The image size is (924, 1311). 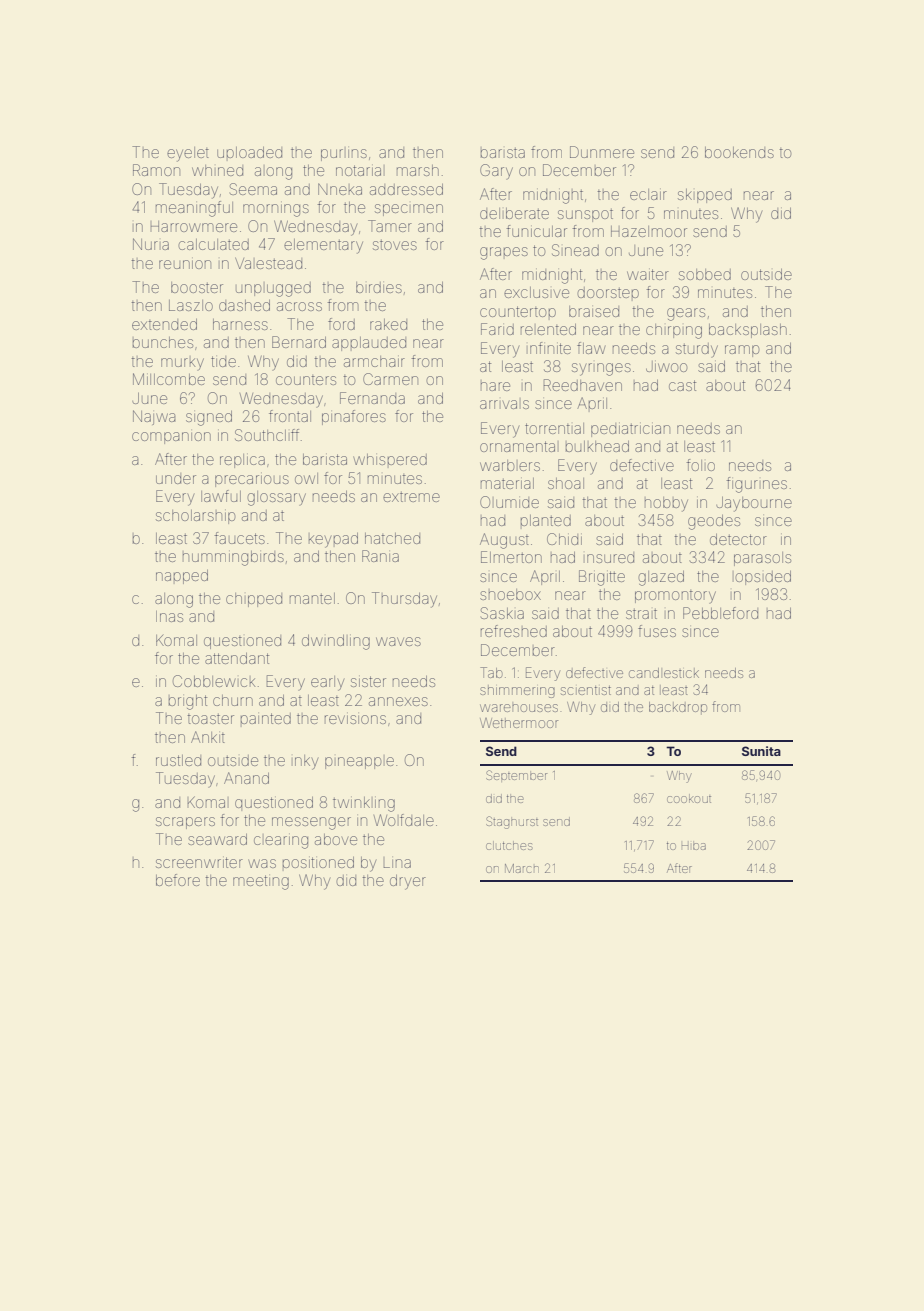 I want to click on Thursday, so click(x=404, y=600).
